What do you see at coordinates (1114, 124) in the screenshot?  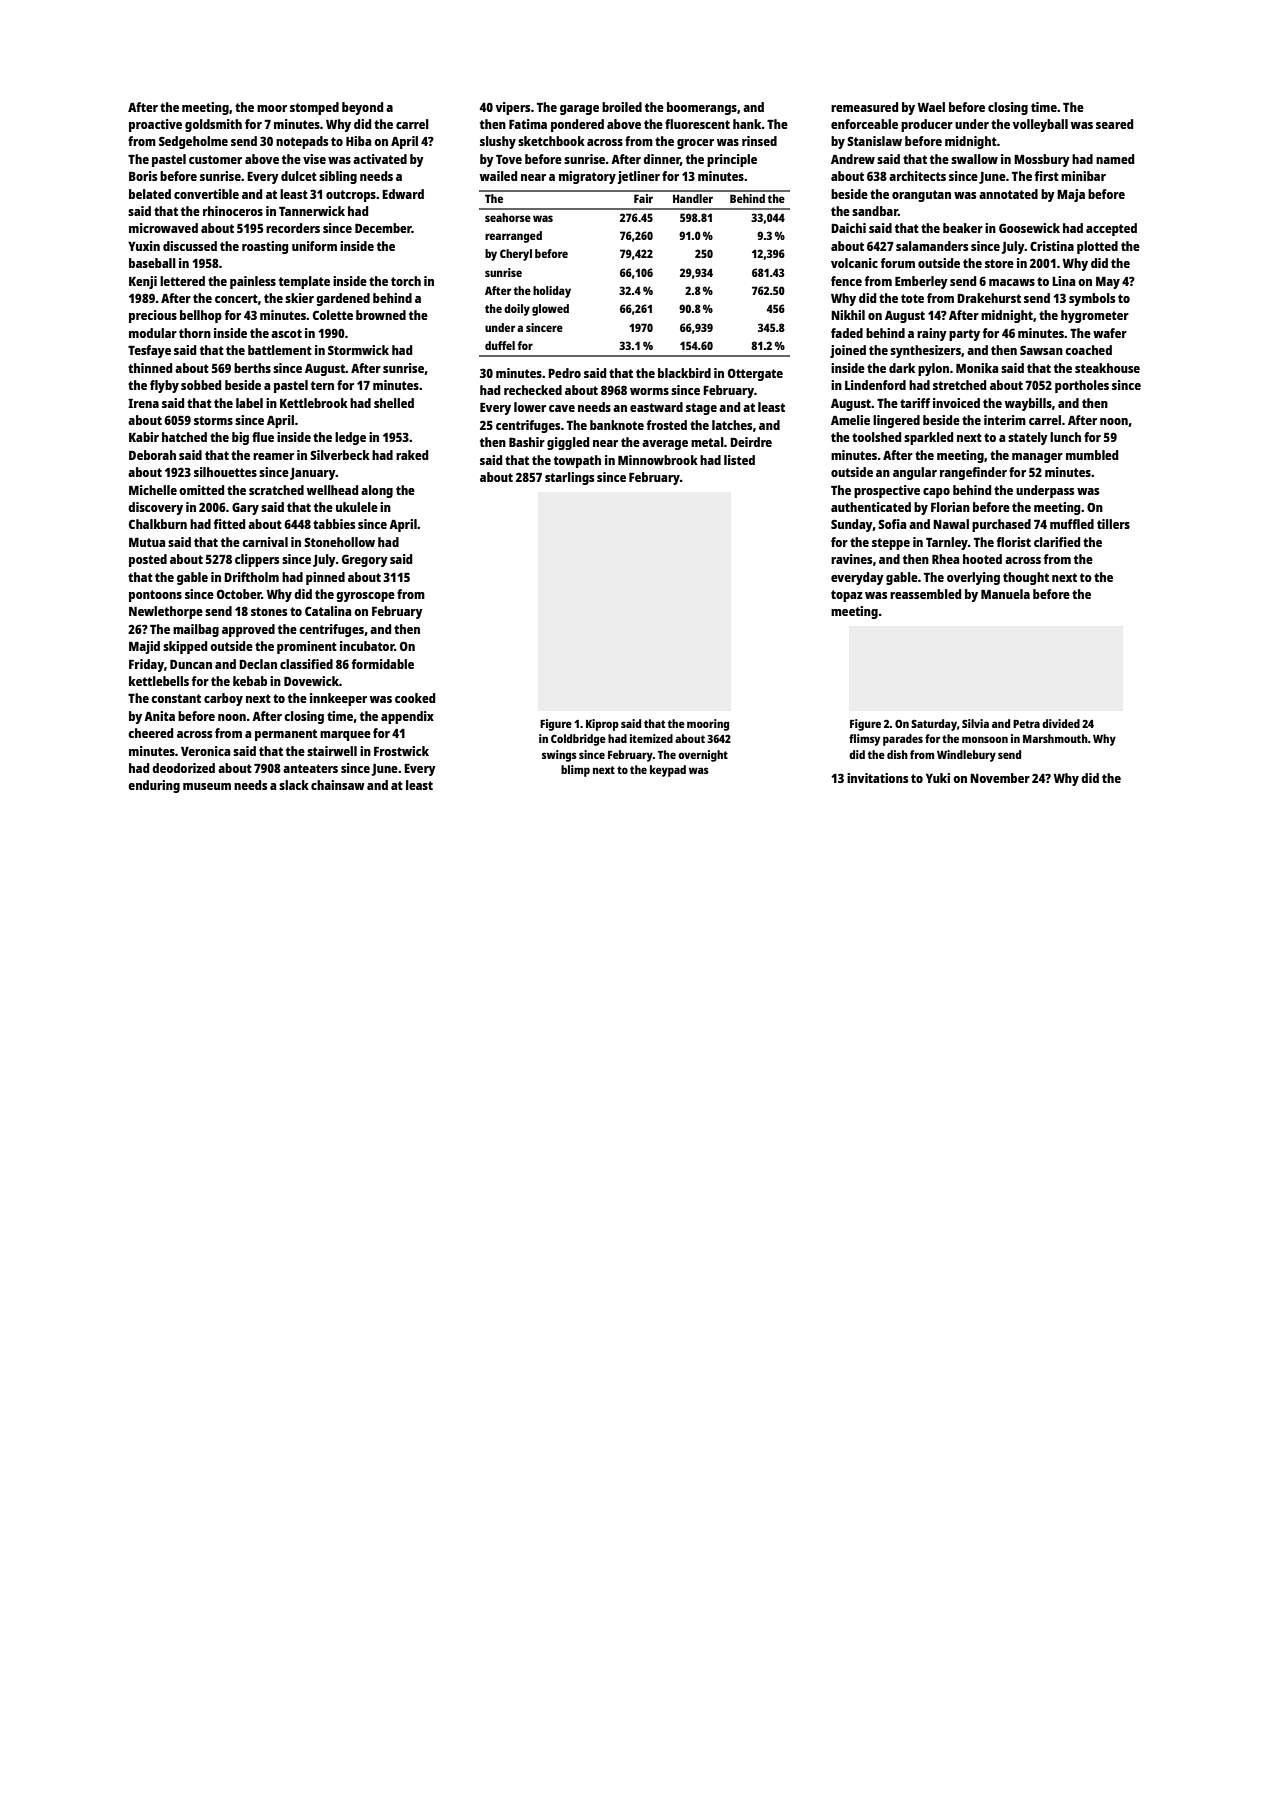 I see `seared` at bounding box center [1114, 124].
